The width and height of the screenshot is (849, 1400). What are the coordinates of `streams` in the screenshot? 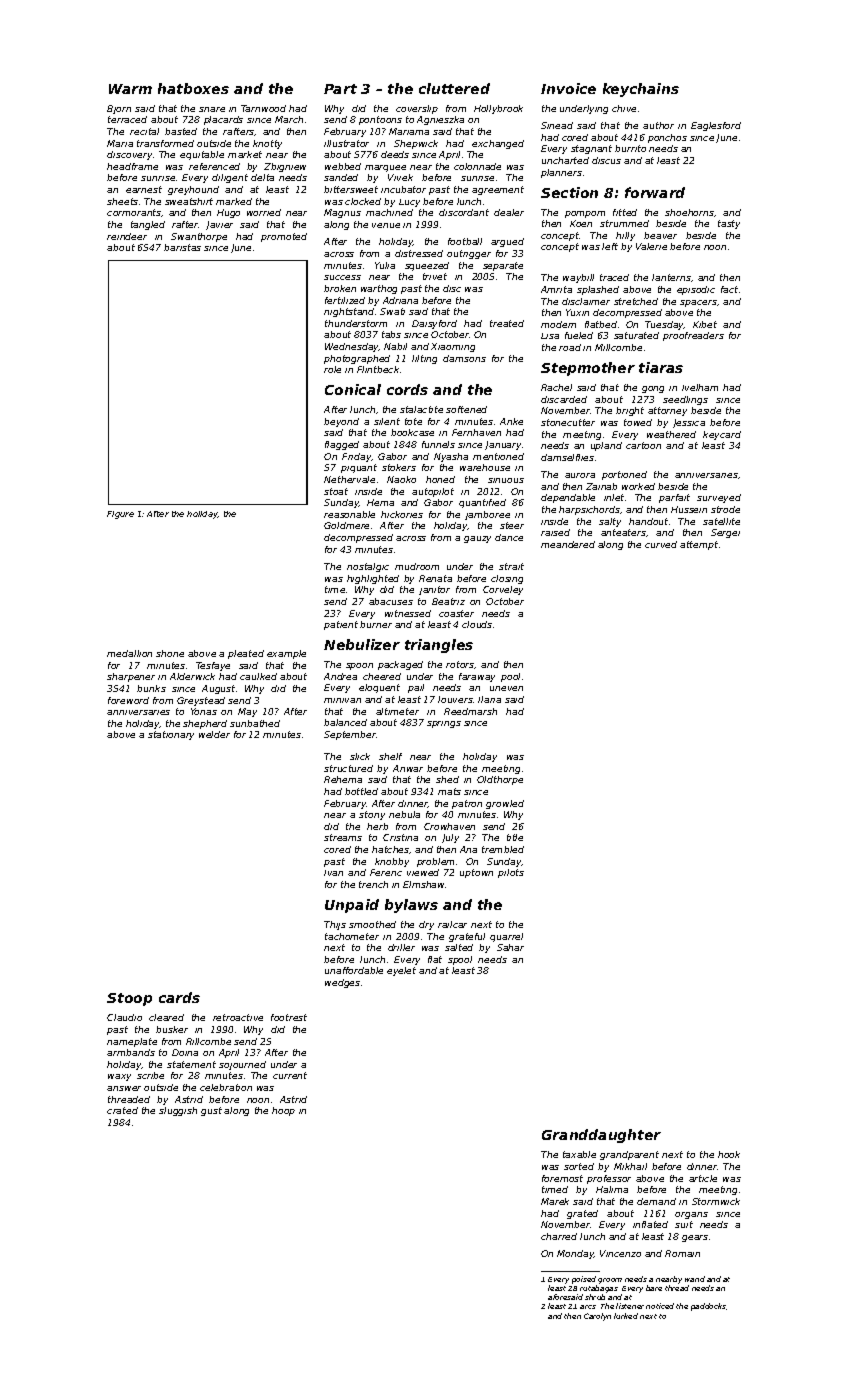 It's located at (343, 837).
